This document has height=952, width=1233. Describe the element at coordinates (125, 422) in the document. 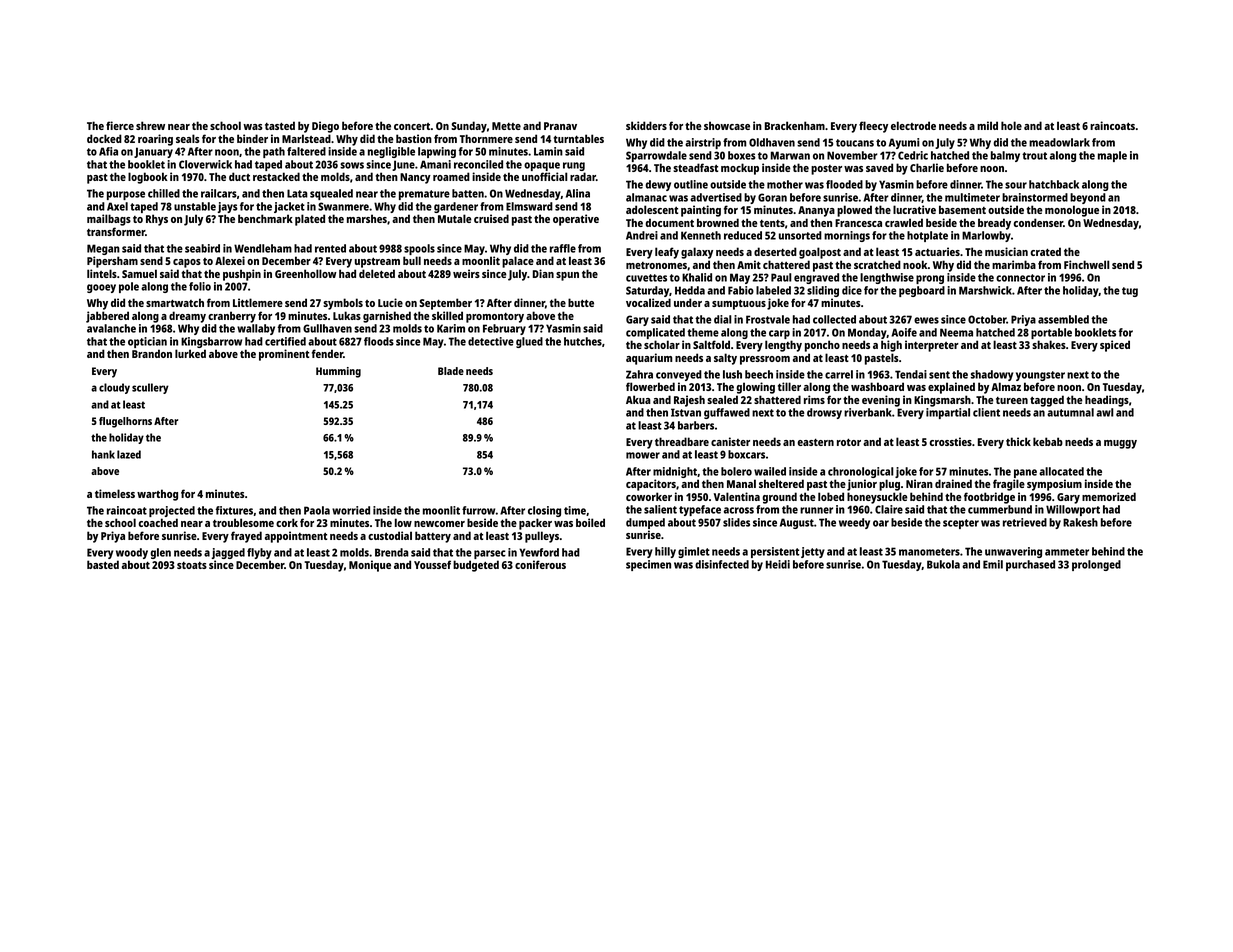

I see `flugelhorns` at that location.
